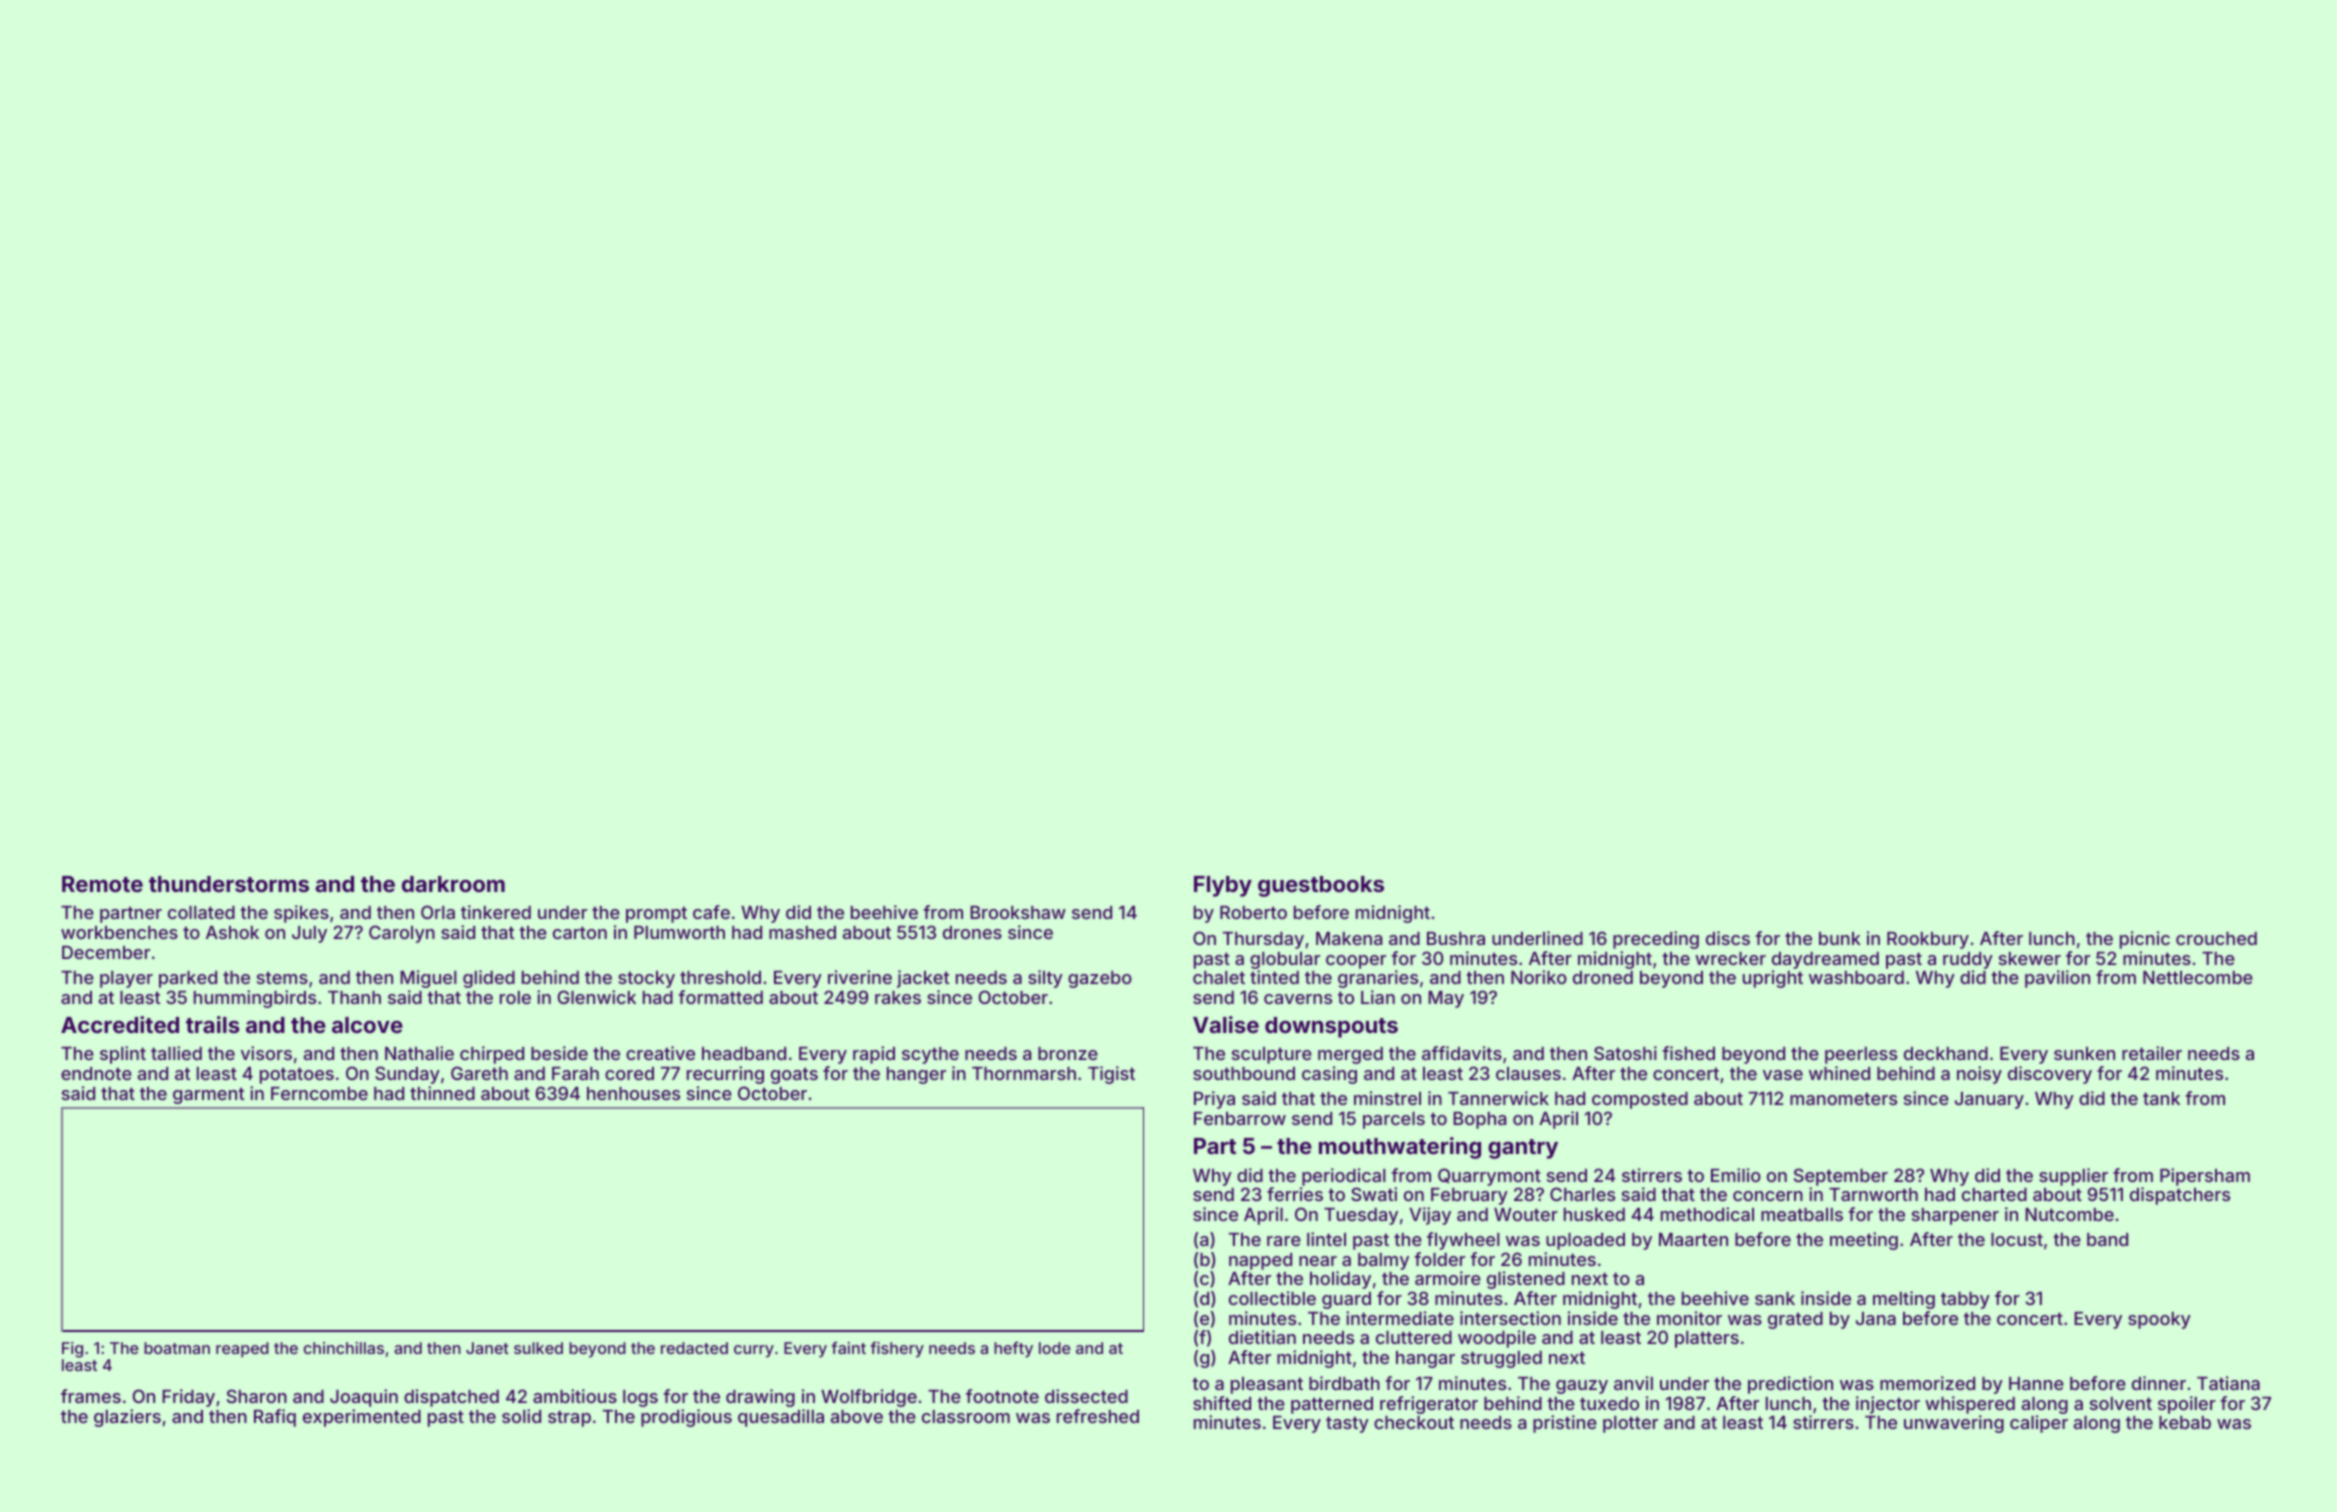 The height and width of the page is (1512, 2337). I want to click on shifted, so click(1222, 1403).
